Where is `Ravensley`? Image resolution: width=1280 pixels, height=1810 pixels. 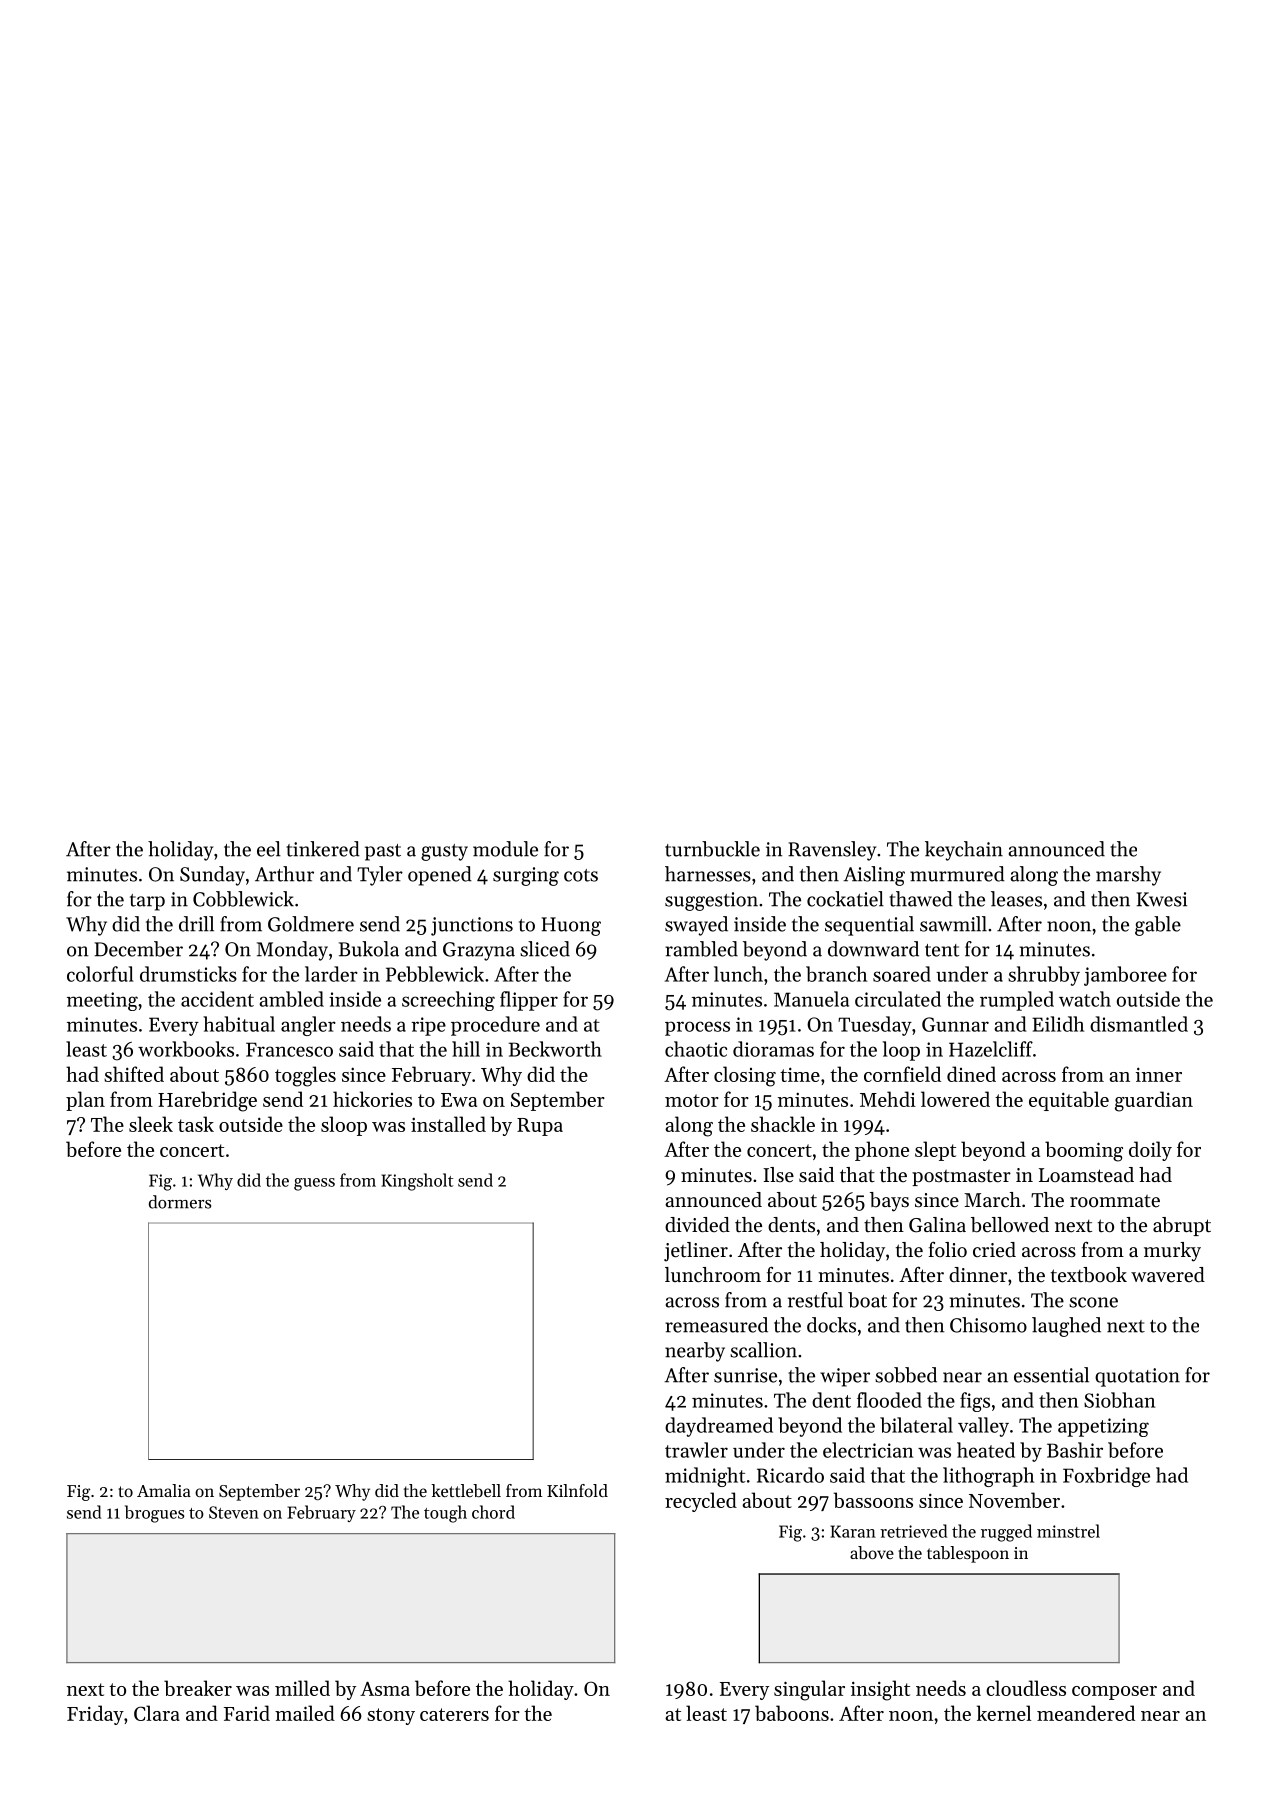 Ravensley is located at coordinates (832, 851).
